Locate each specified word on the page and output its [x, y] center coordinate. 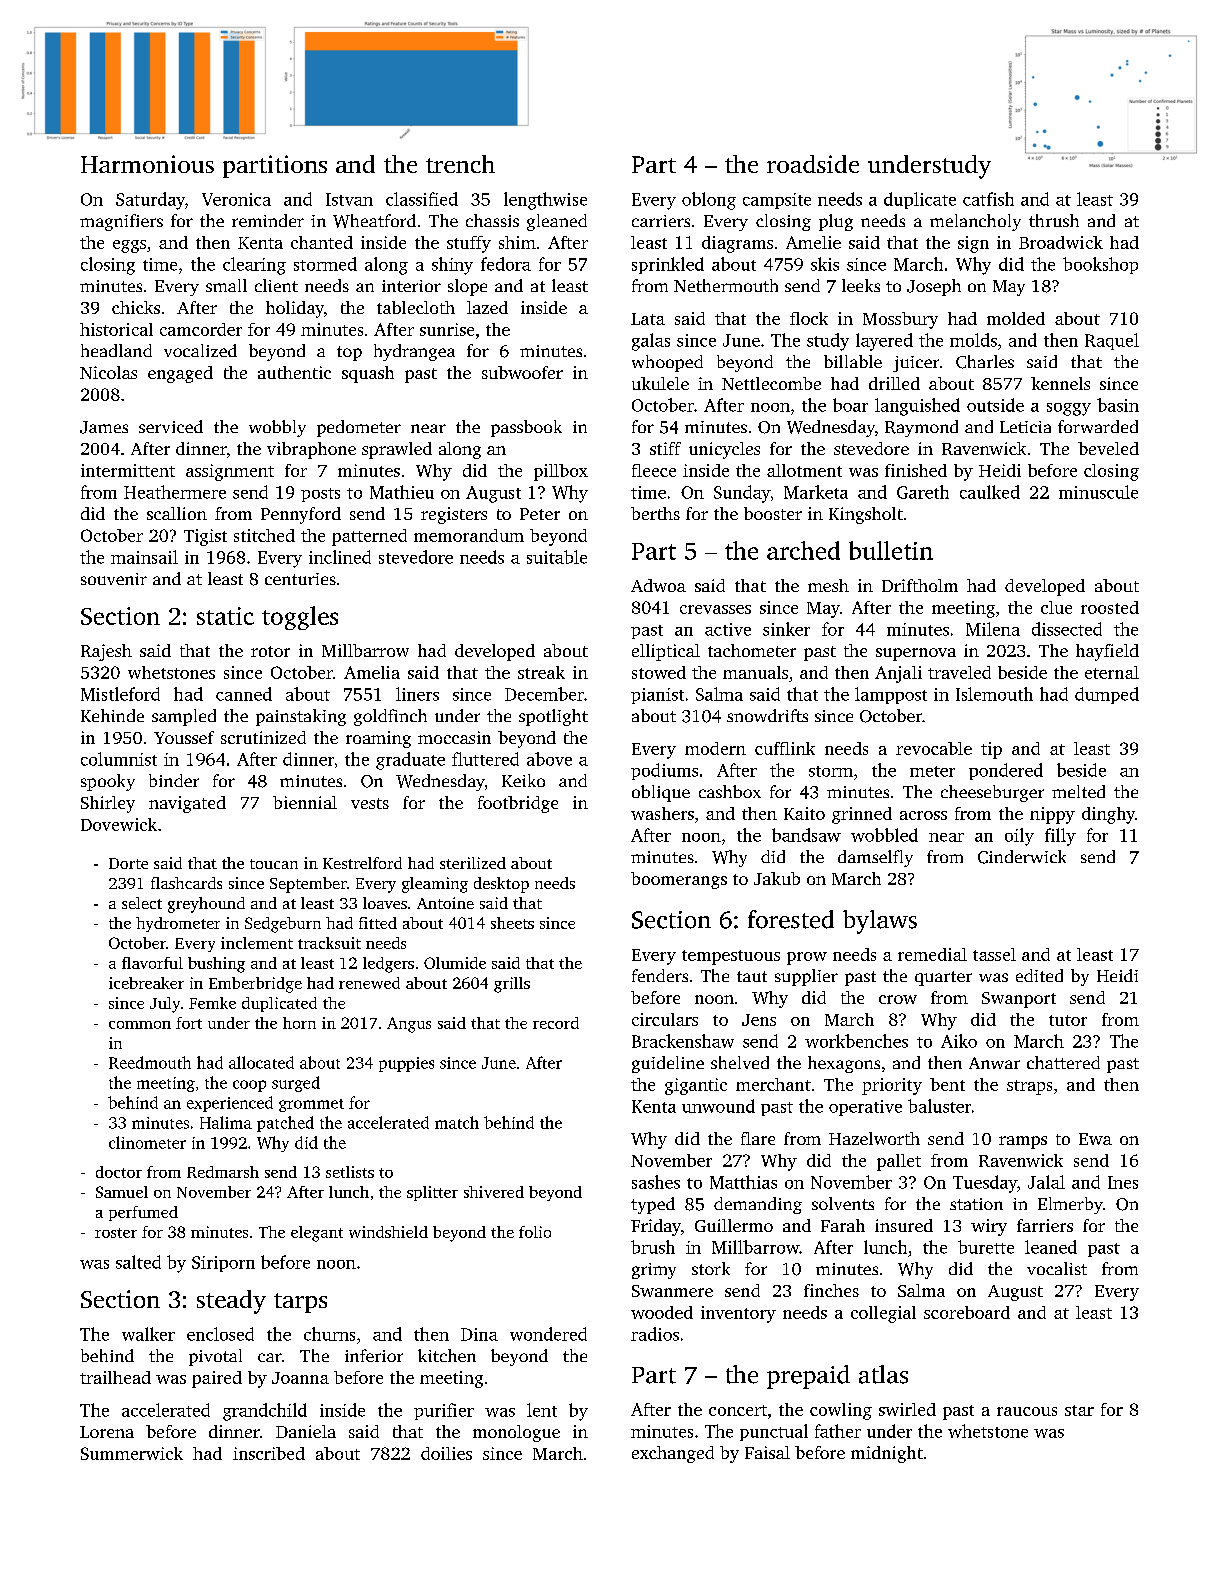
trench [460, 164]
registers [454, 515]
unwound [718, 1106]
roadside [813, 164]
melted [1078, 791]
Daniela [306, 1431]
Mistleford [120, 694]
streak [541, 672]
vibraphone [311, 450]
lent [542, 1410]
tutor [1068, 1020]
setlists [350, 1172]
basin [1118, 405]
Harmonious [147, 164]
